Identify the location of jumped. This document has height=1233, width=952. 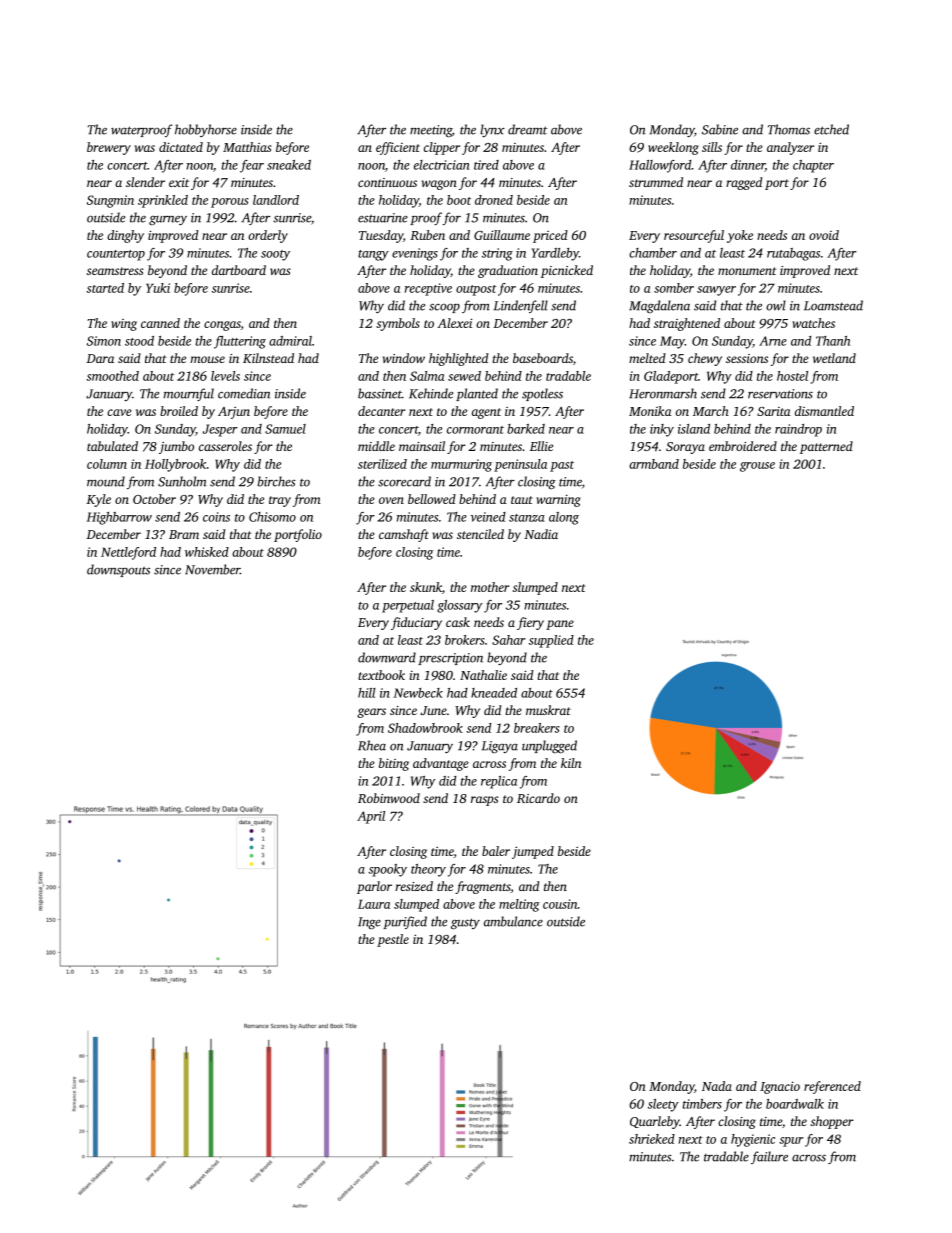
(533, 852).
